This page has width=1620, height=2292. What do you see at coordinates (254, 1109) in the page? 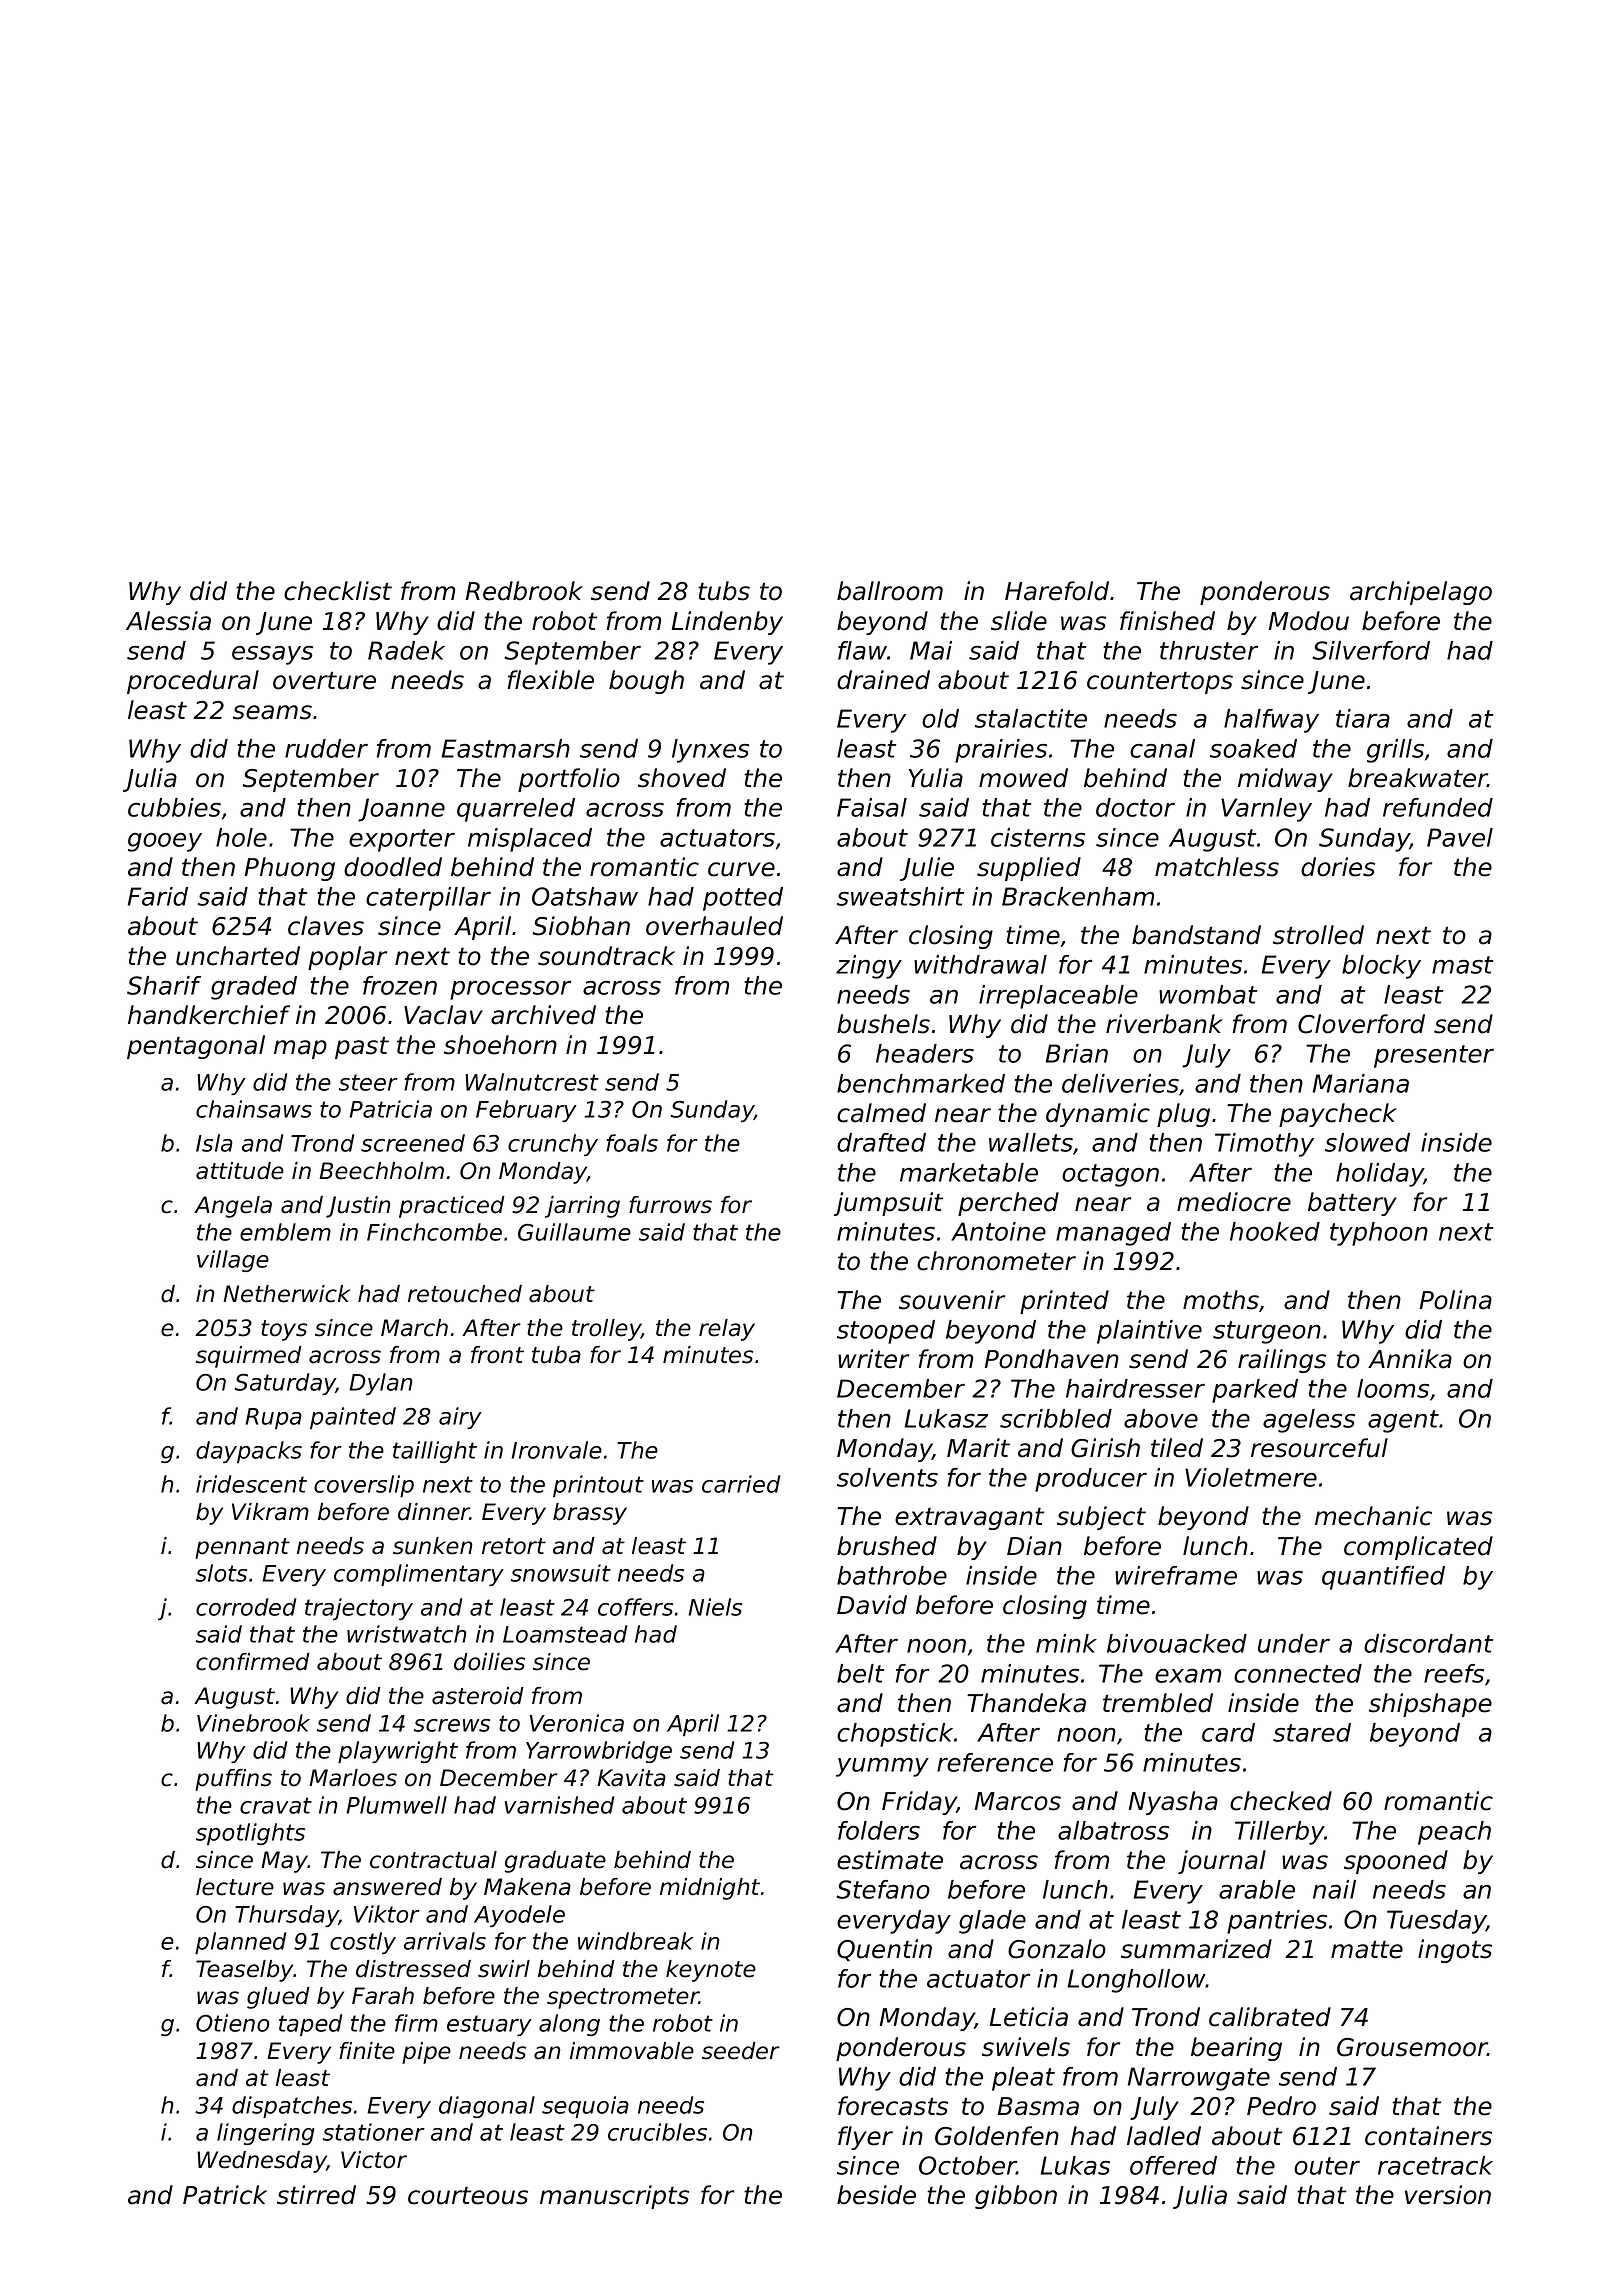
I see `chainsaws` at bounding box center [254, 1109].
